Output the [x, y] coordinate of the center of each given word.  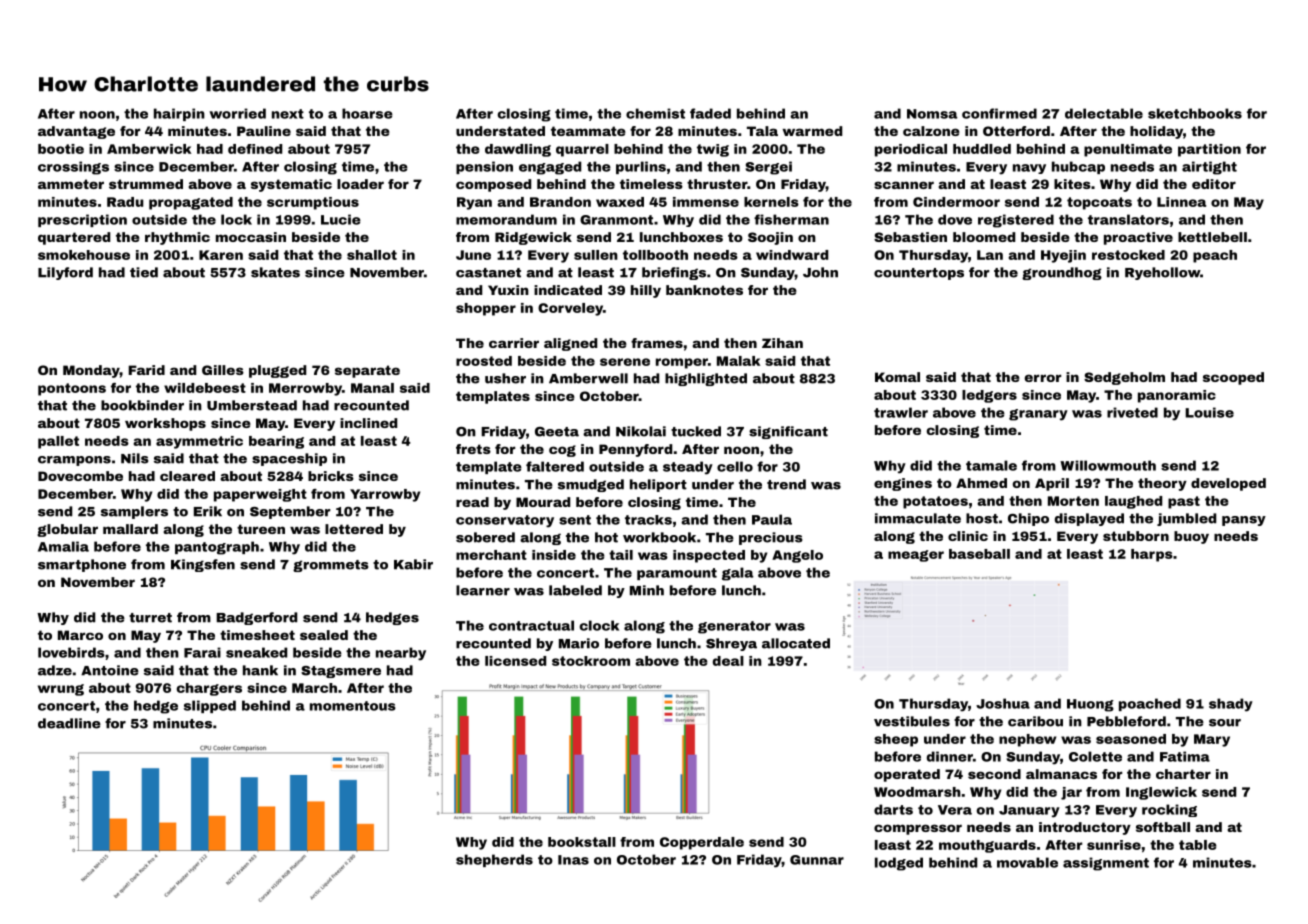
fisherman [791, 219]
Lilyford [65, 273]
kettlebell [1212, 237]
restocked [1128, 255]
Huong [1090, 705]
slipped [210, 706]
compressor [918, 829]
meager [916, 556]
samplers [134, 512]
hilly [646, 291]
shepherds [494, 860]
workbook [659, 537]
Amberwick [149, 149]
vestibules [912, 721]
